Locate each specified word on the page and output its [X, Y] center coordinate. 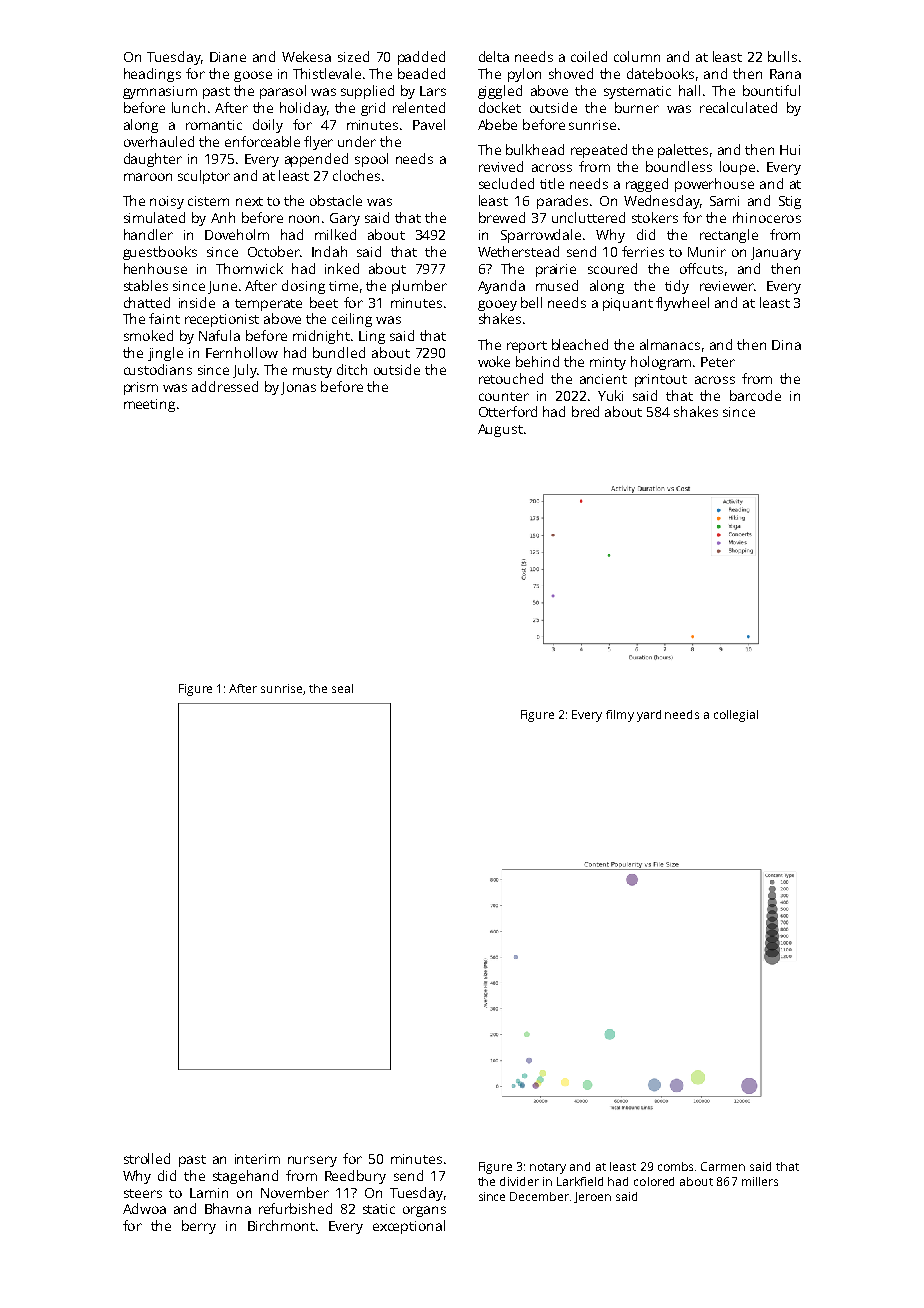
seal [342, 688]
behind [537, 361]
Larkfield [580, 1181]
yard [649, 716]
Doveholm [237, 234]
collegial [736, 716]
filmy [620, 716]
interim [257, 1159]
